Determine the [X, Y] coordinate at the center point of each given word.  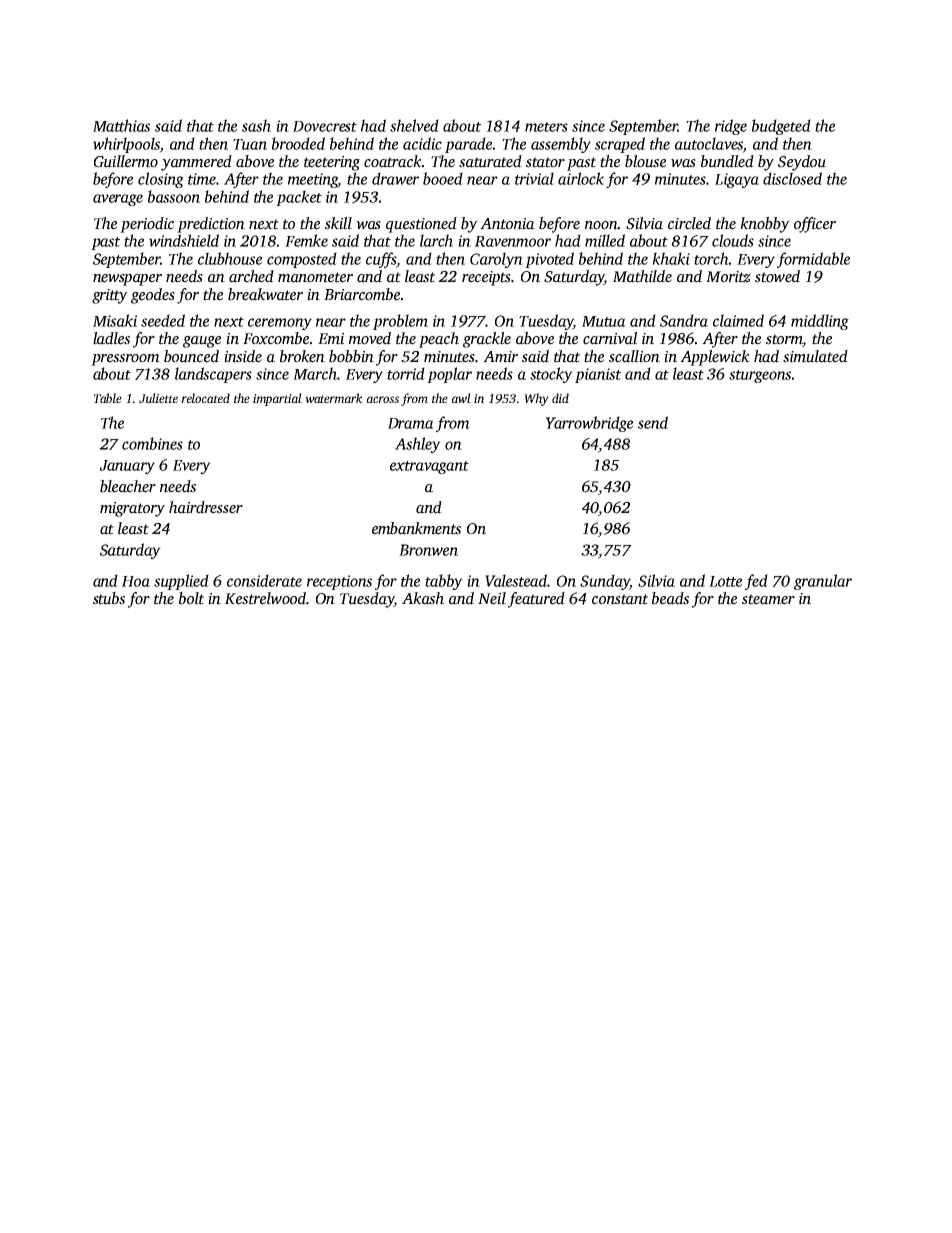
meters [546, 127]
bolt [191, 598]
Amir [500, 357]
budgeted [781, 127]
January [127, 467]
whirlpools [126, 145]
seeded [163, 320]
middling [820, 322]
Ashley [418, 445]
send [653, 422]
